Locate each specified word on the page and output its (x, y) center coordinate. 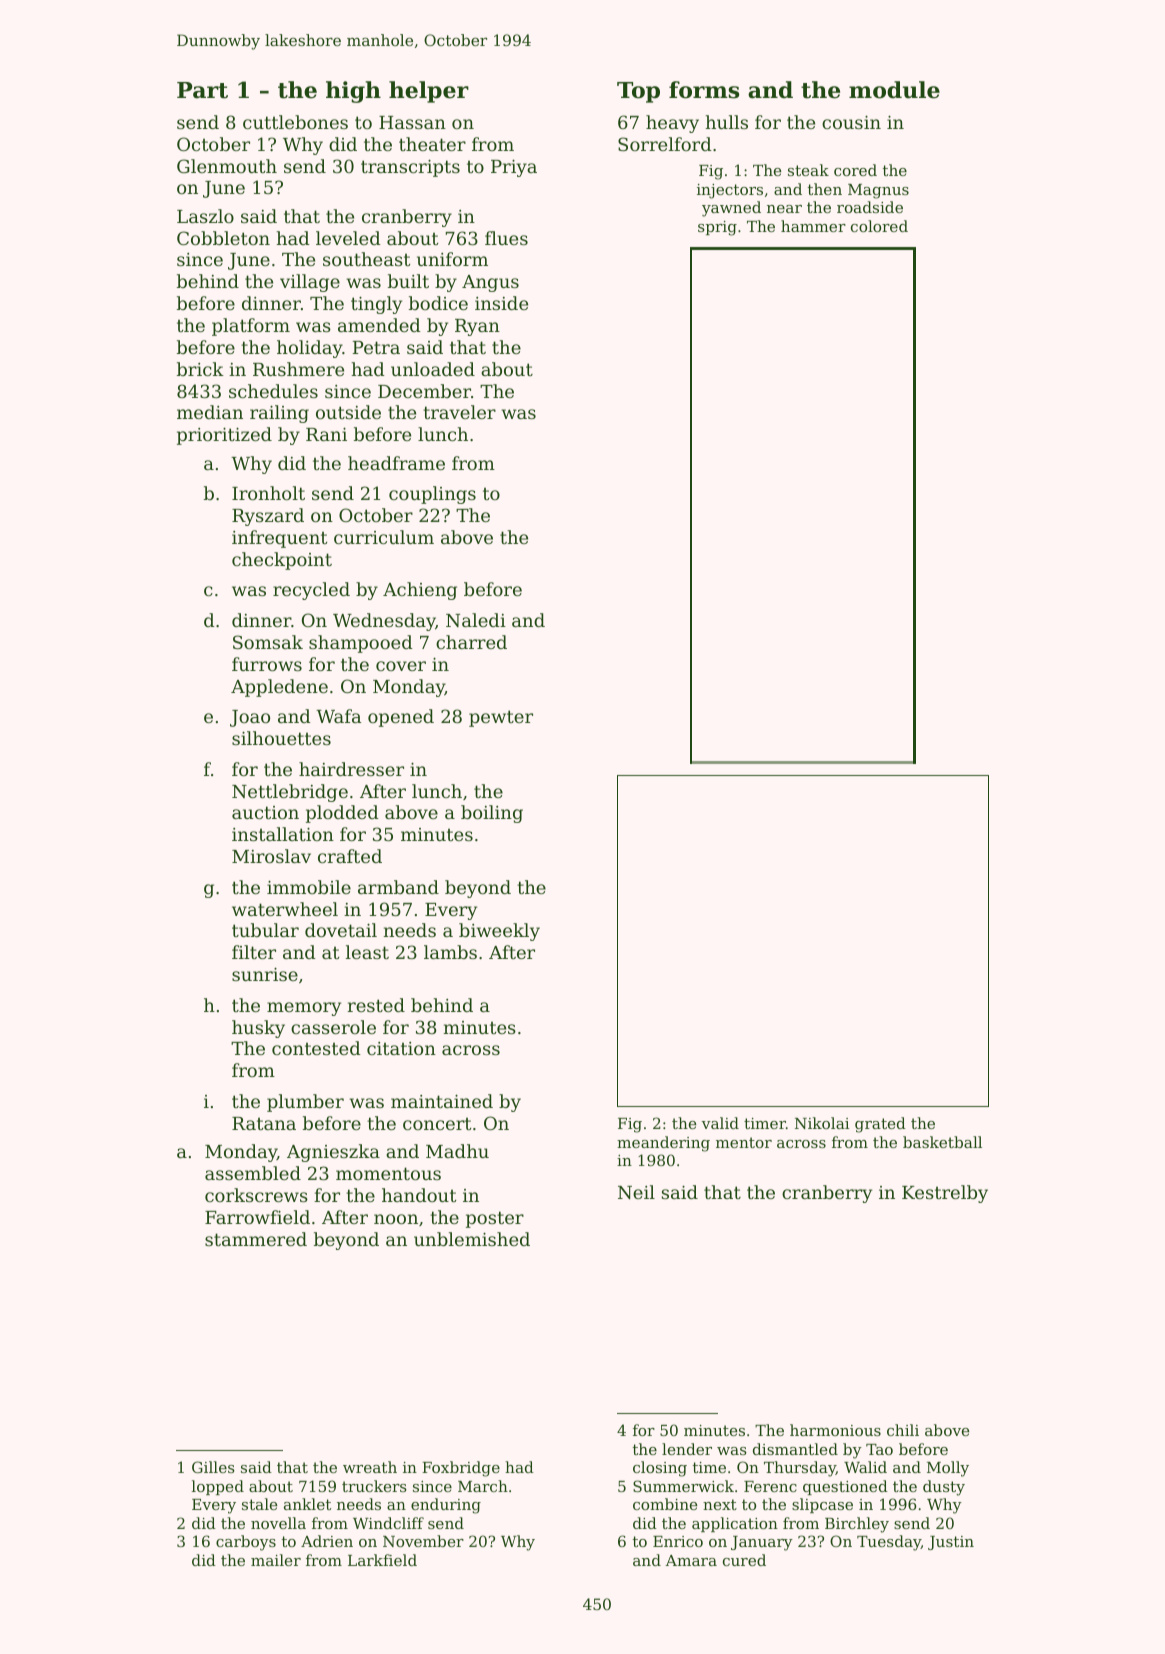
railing (279, 414)
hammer (813, 226)
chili (903, 1430)
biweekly (499, 932)
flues (506, 238)
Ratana (264, 1123)
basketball (942, 1142)
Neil (636, 1192)
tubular (265, 930)
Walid (865, 1467)
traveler (459, 412)
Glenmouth (227, 166)
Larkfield (382, 1560)
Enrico (678, 1541)
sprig (717, 228)
